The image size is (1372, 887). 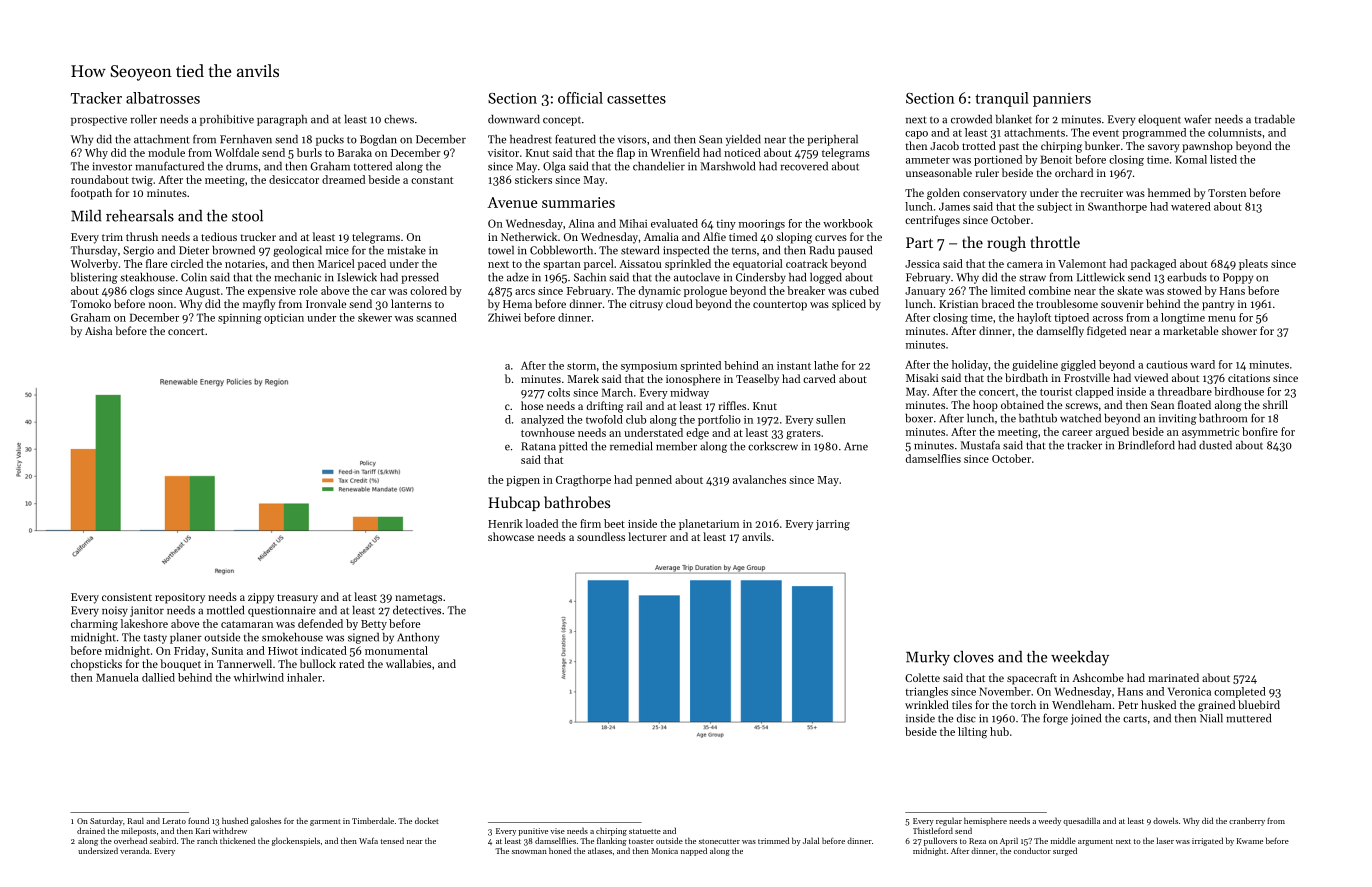 I want to click on weekday, so click(x=1080, y=658).
